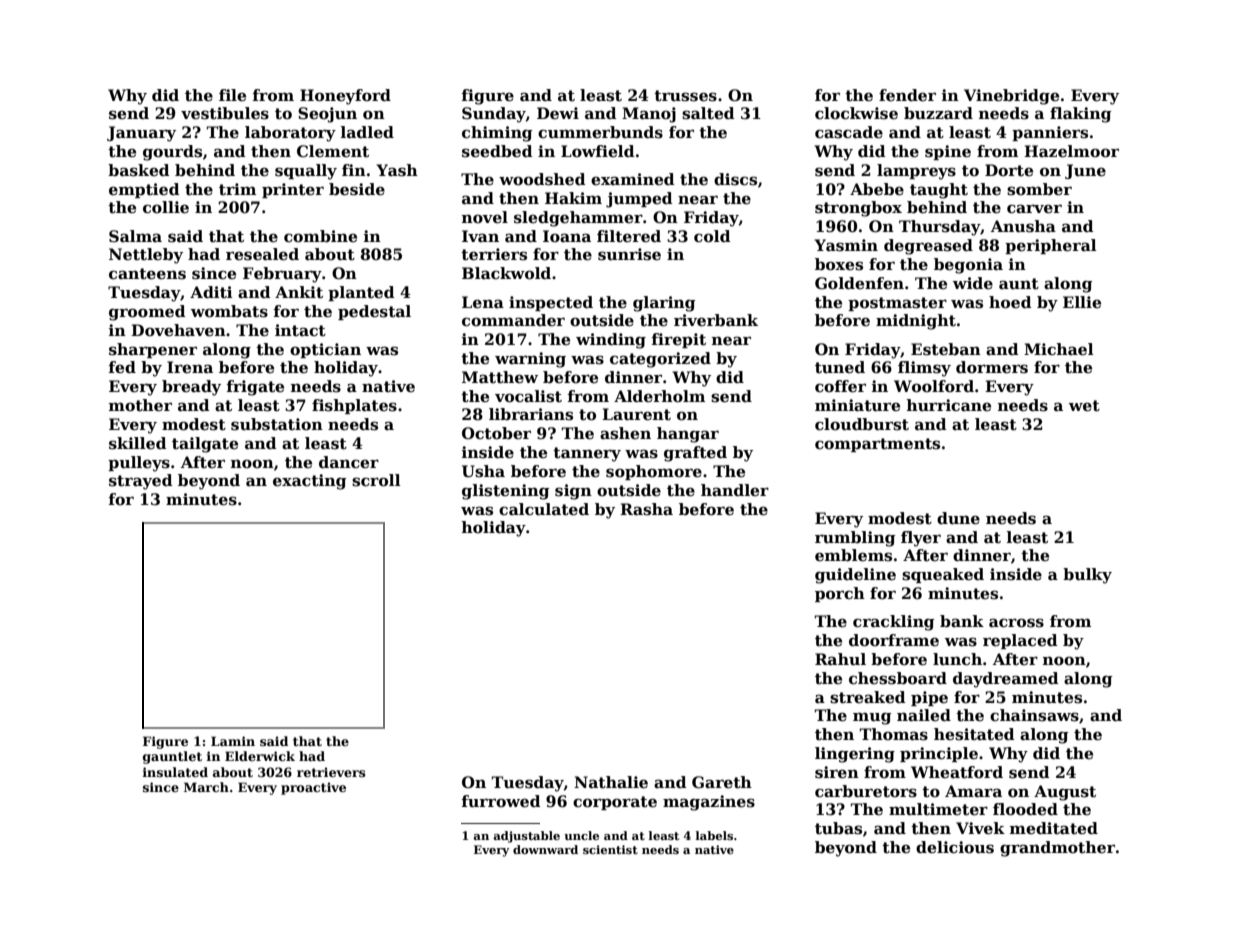 The height and width of the image is (952, 1233). What do you see at coordinates (714, 835) in the image?
I see `labels` at bounding box center [714, 835].
